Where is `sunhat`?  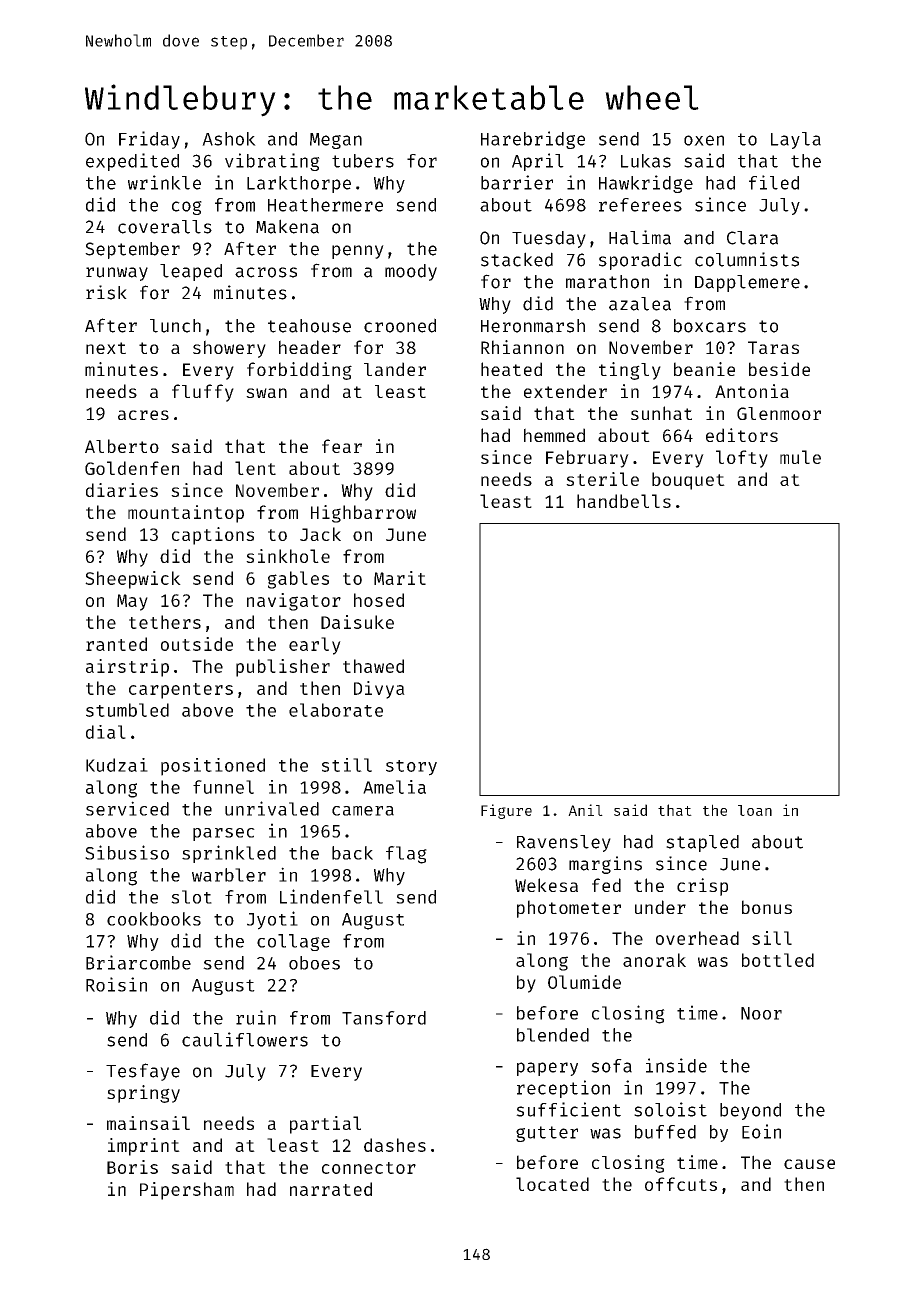 sunhat is located at coordinates (661, 413).
